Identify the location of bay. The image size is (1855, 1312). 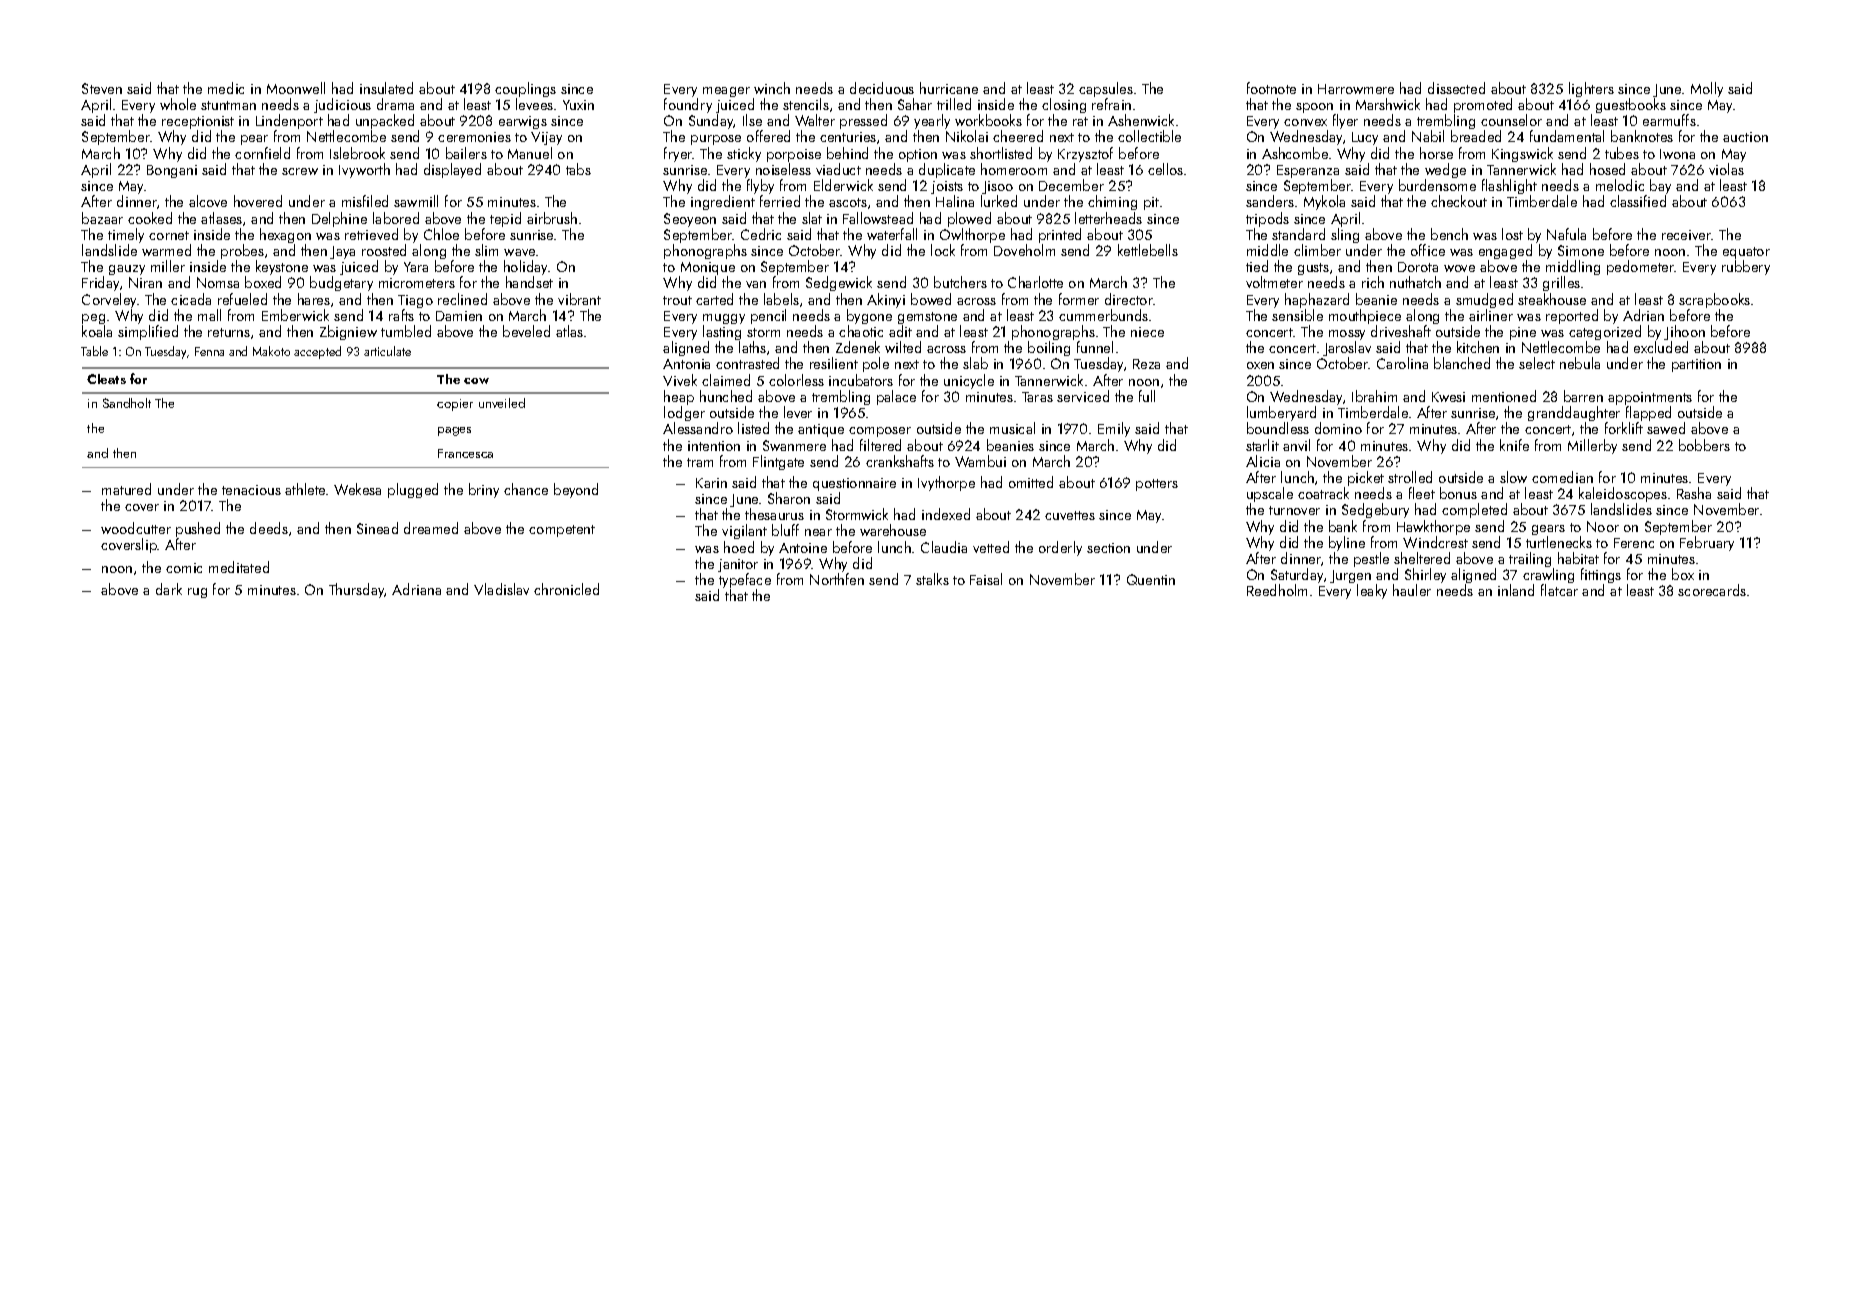
(1660, 186).
